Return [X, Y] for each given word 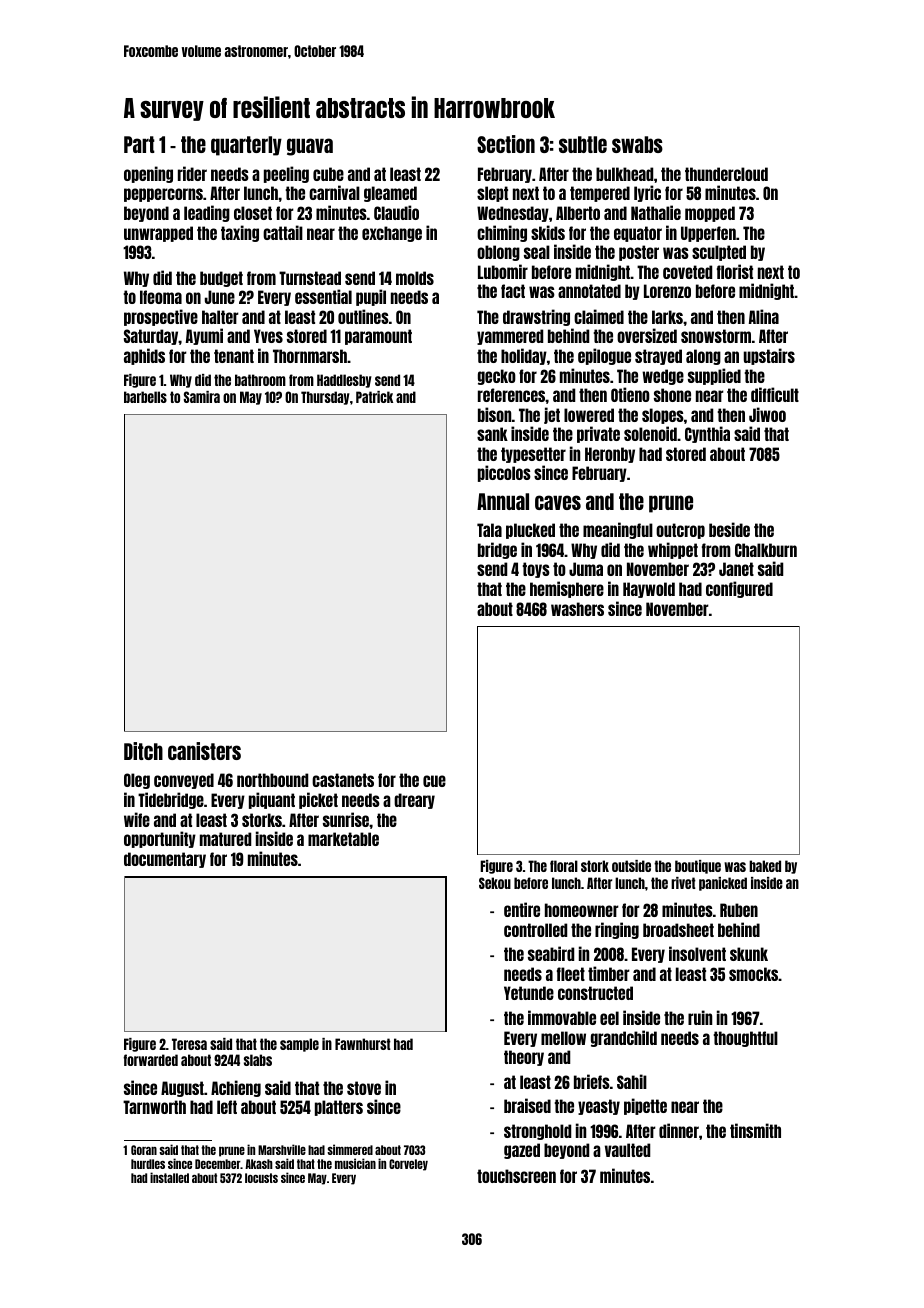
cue [434, 781]
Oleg [137, 781]
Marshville [282, 1149]
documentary [165, 860]
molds [415, 278]
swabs [637, 144]
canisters [204, 751]
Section [506, 144]
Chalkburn [766, 550]
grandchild [624, 1038]
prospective [161, 317]
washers [577, 609]
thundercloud [726, 174]
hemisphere [567, 589]
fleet [571, 974]
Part [139, 144]
